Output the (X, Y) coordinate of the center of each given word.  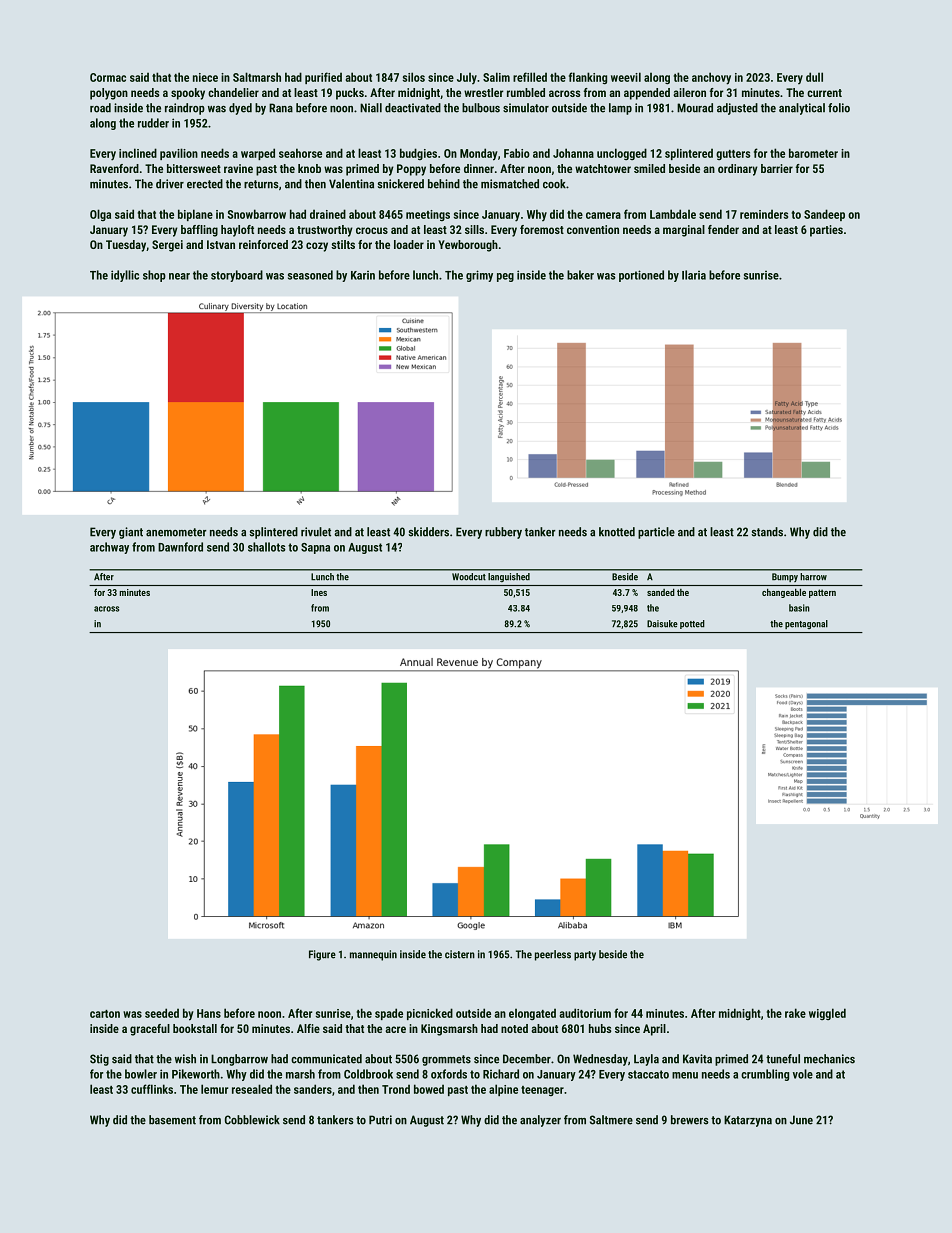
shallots (267, 547)
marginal (684, 231)
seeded (162, 1013)
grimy (479, 276)
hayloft (237, 231)
